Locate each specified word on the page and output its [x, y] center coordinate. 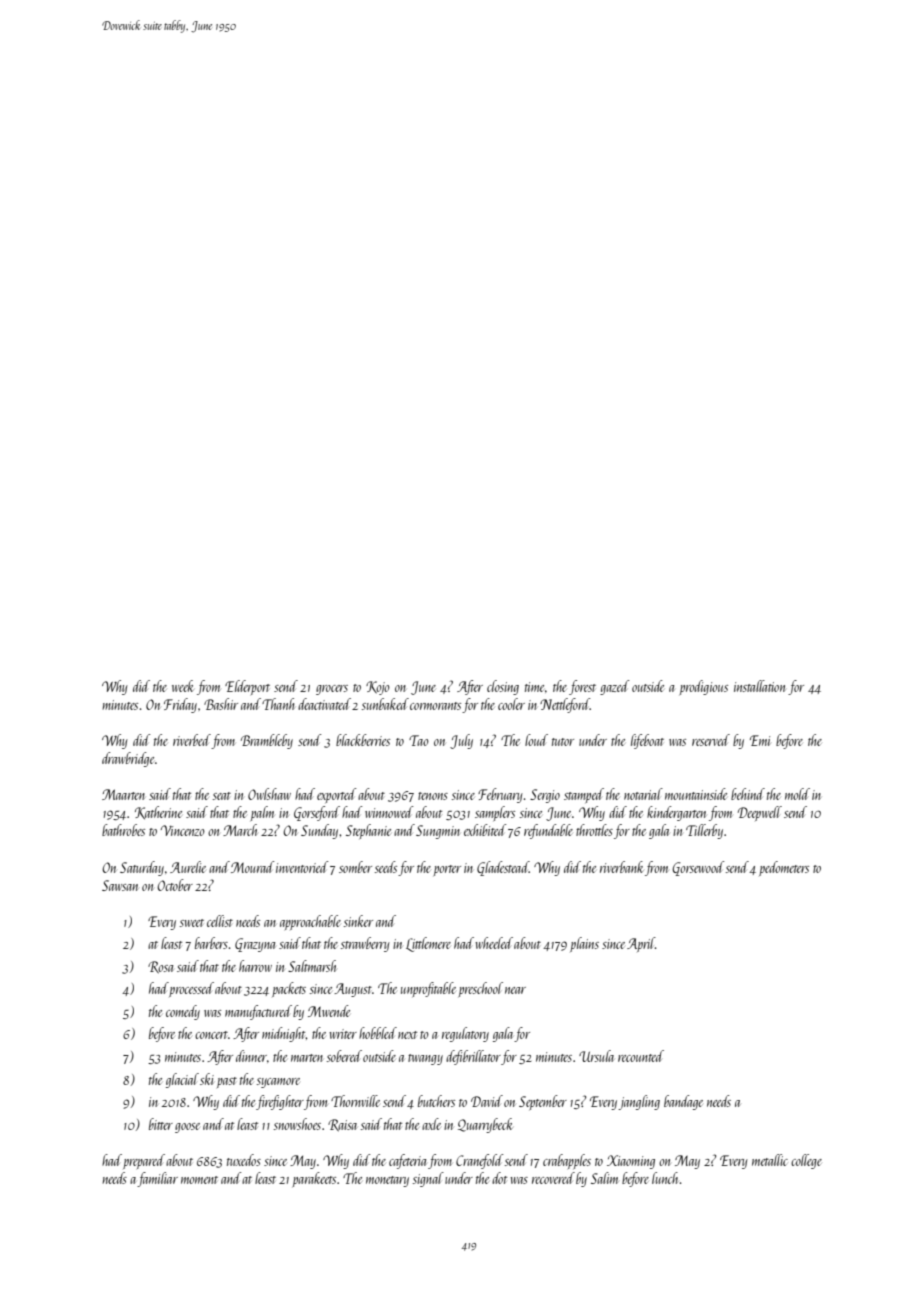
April [641, 944]
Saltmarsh [312, 966]
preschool [480, 989]
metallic [770, 1160]
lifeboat [647, 741]
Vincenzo [183, 830]
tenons [433, 796]
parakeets [314, 1179]
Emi [760, 740]
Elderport [247, 687]
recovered [553, 1178]
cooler [511, 704]
